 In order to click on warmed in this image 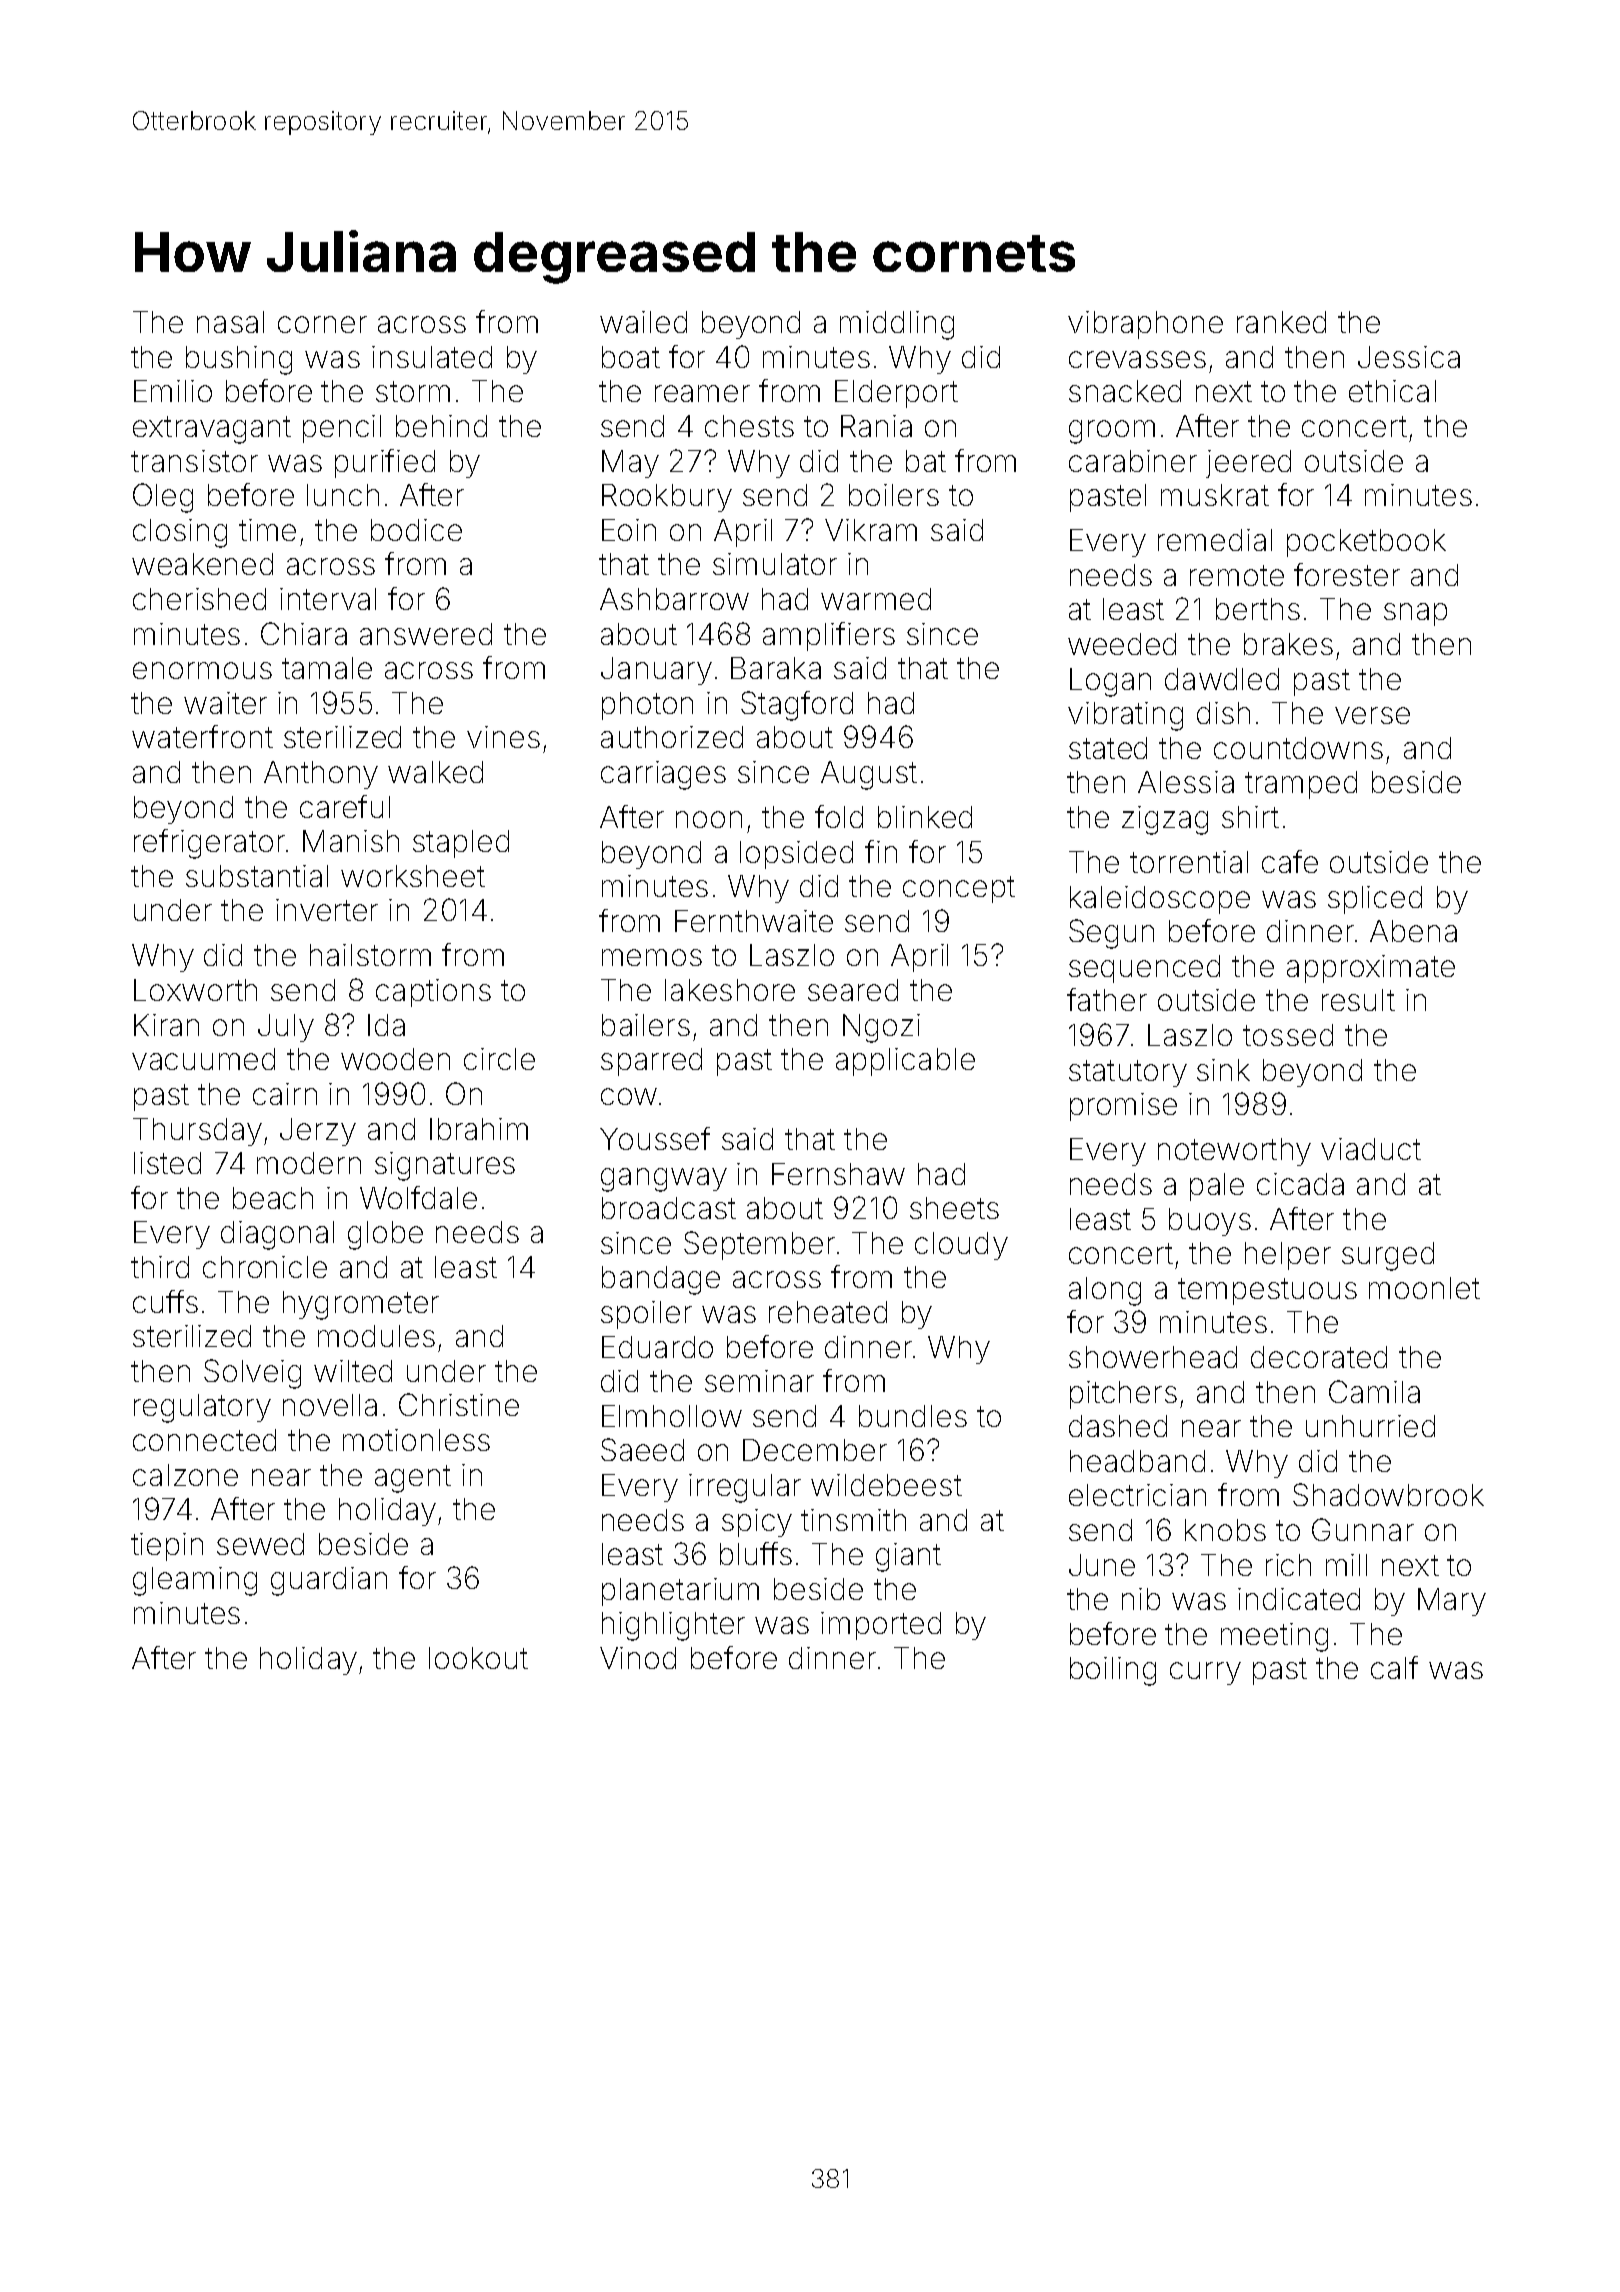, I will do `click(876, 599)`.
